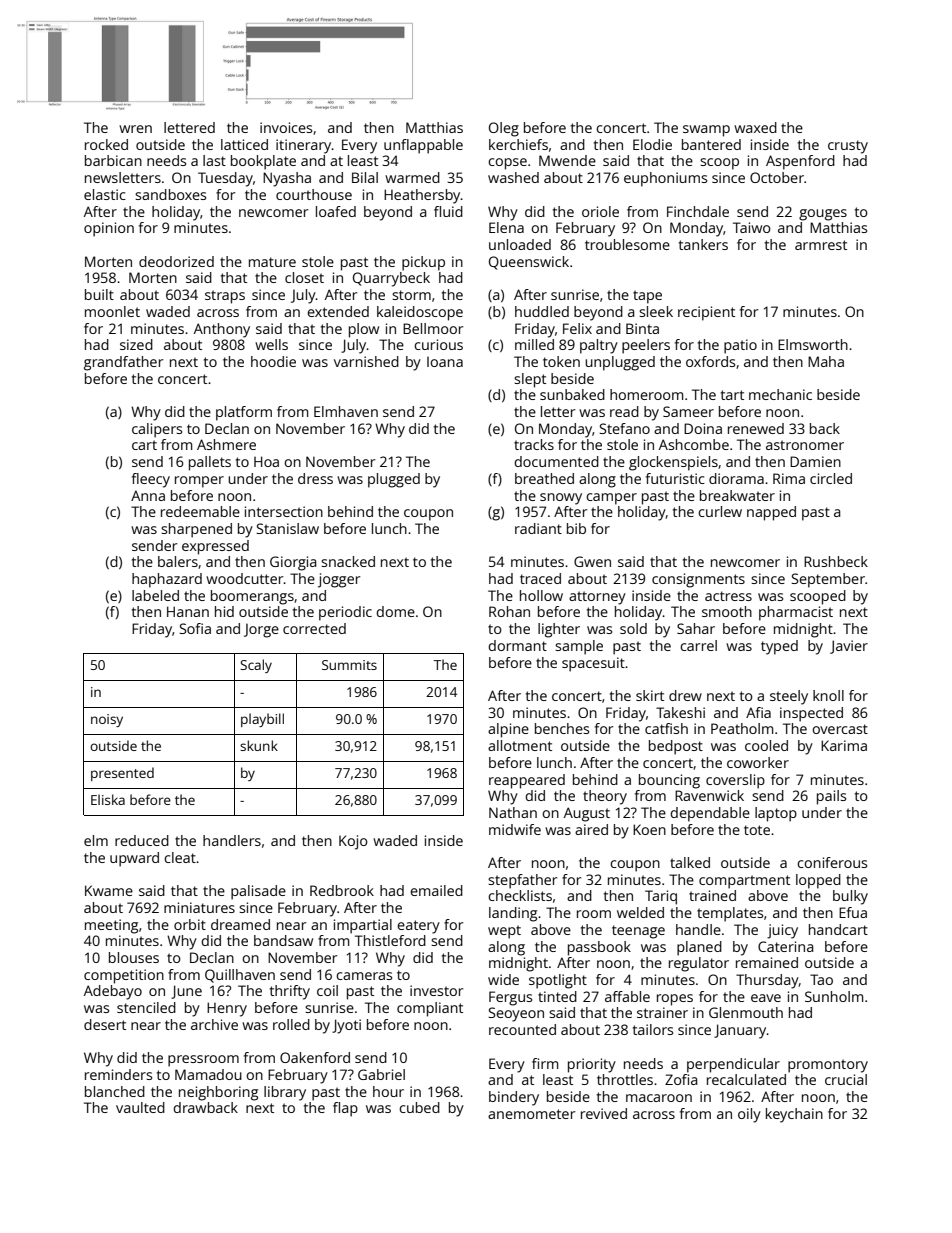 This screenshot has width=952, height=1233. I want to click on upward, so click(134, 859).
